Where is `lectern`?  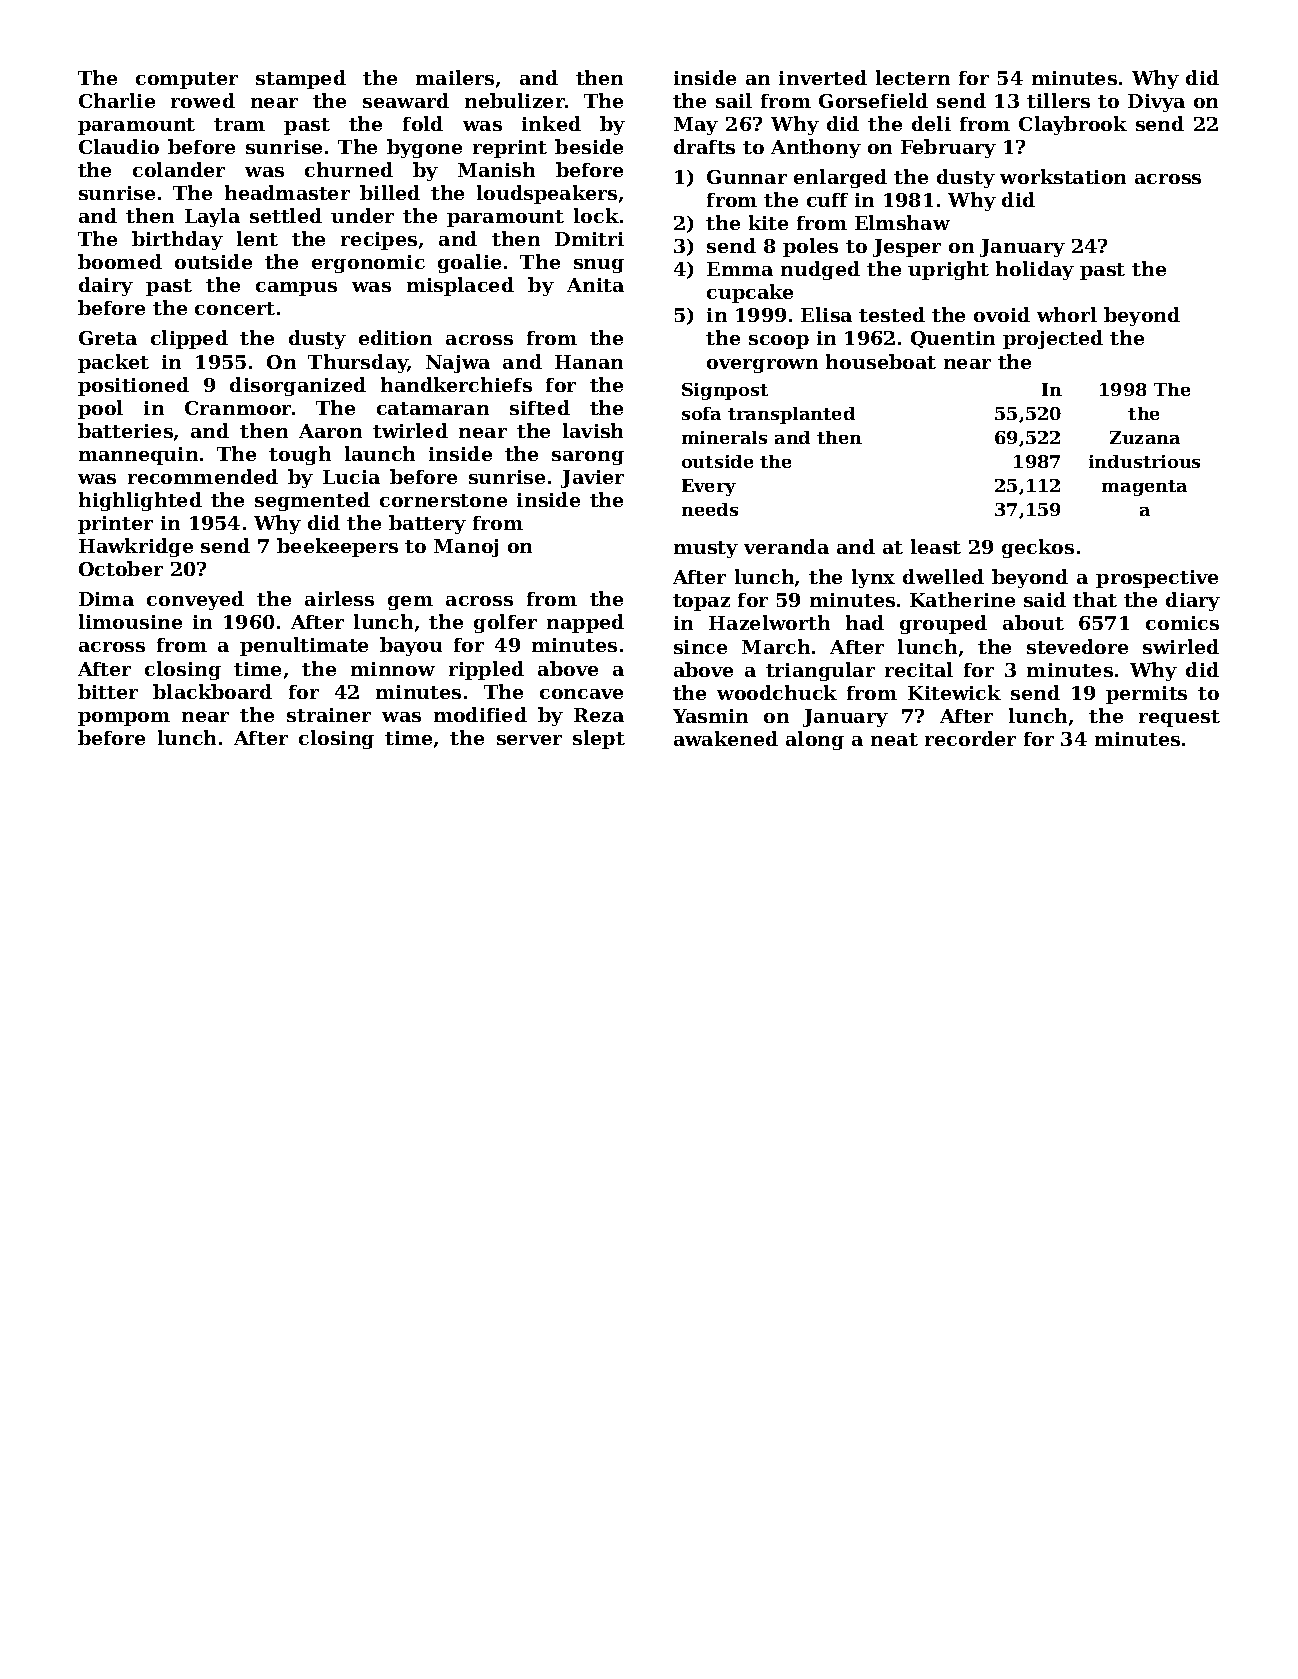 lectern is located at coordinates (913, 77).
